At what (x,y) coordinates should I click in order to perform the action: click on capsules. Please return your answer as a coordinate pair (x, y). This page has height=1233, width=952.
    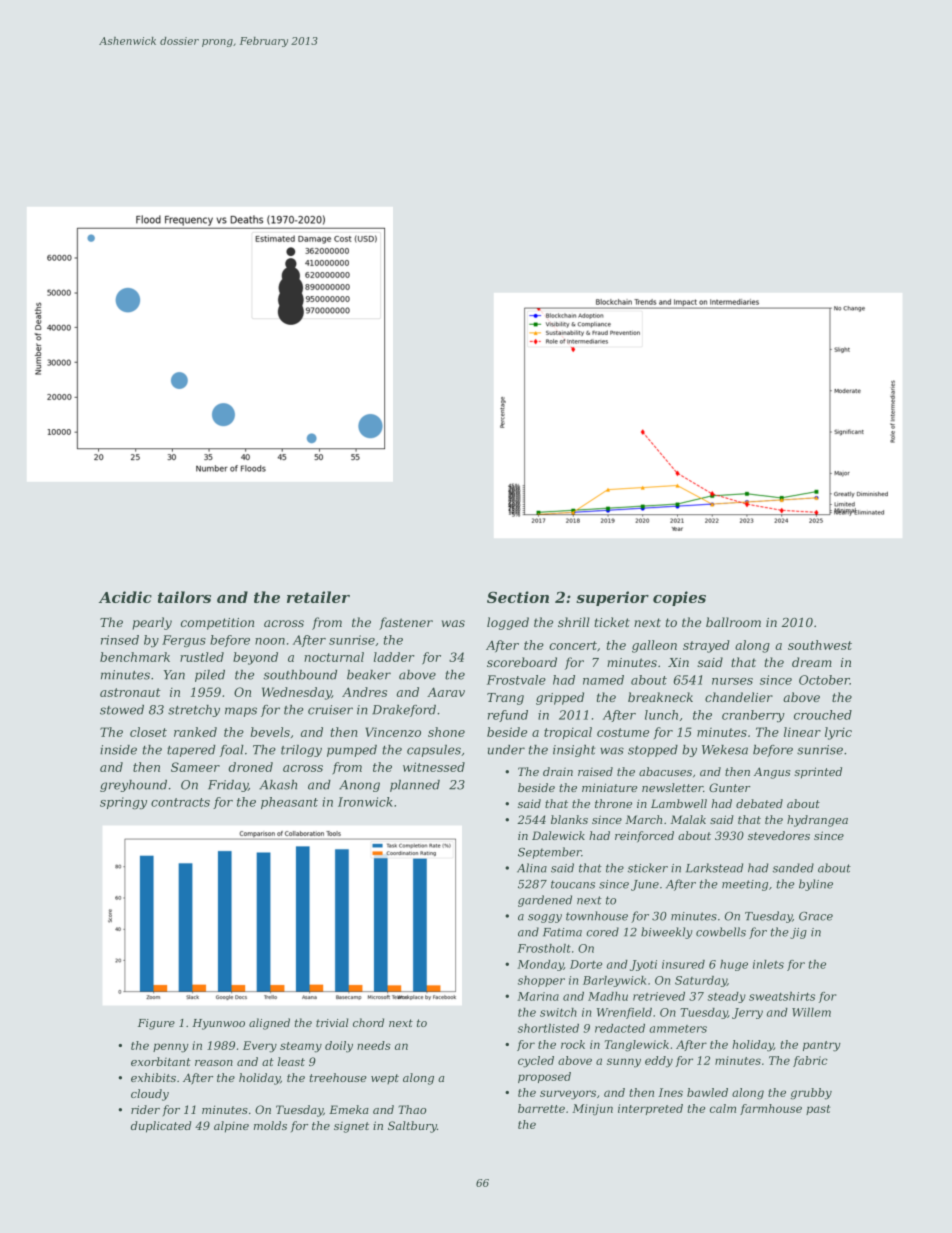
    Looking at the image, I should click on (434, 751).
